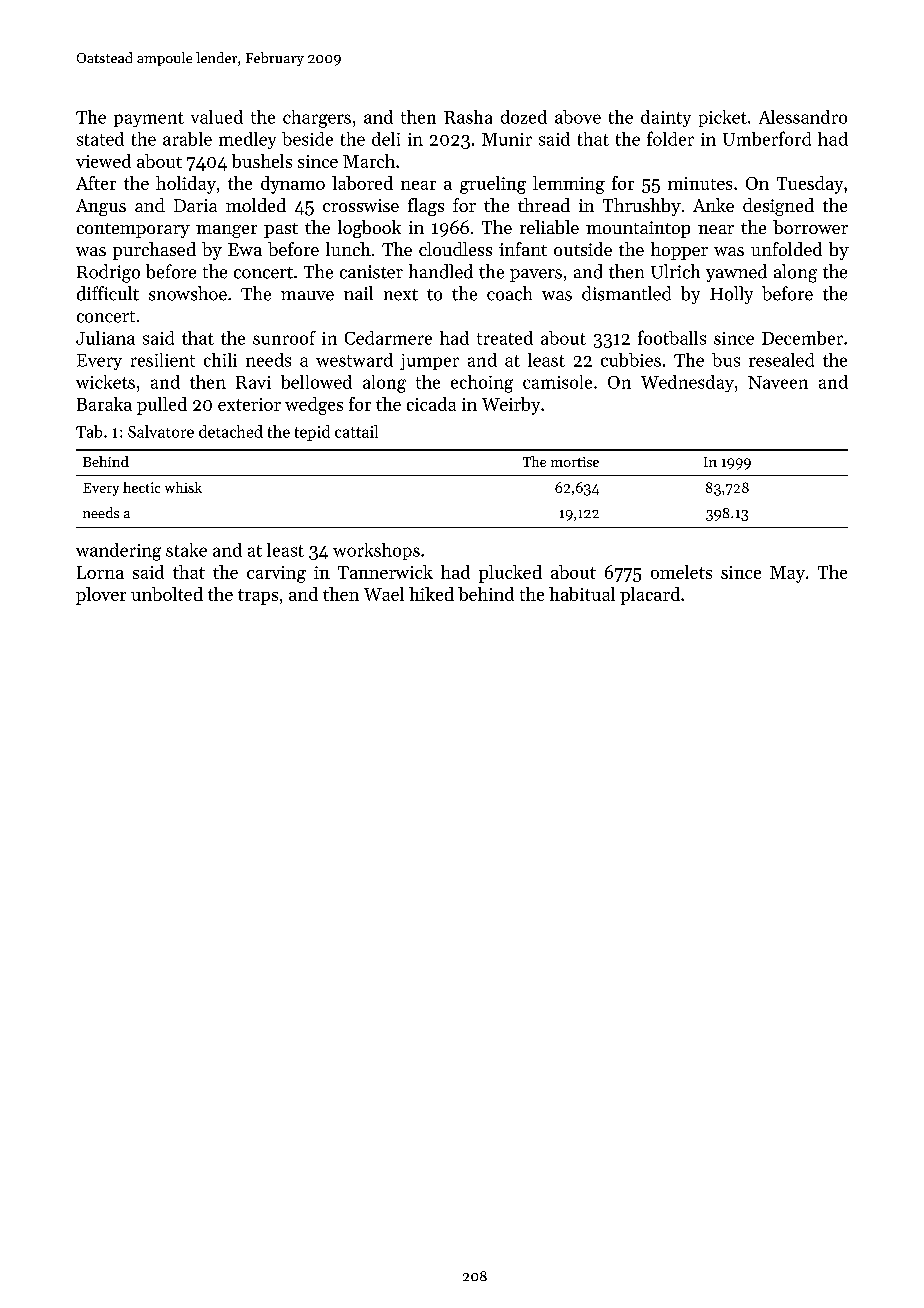 This image has width=924, height=1308. Describe the element at coordinates (376, 551) in the image. I see `workshops` at that location.
